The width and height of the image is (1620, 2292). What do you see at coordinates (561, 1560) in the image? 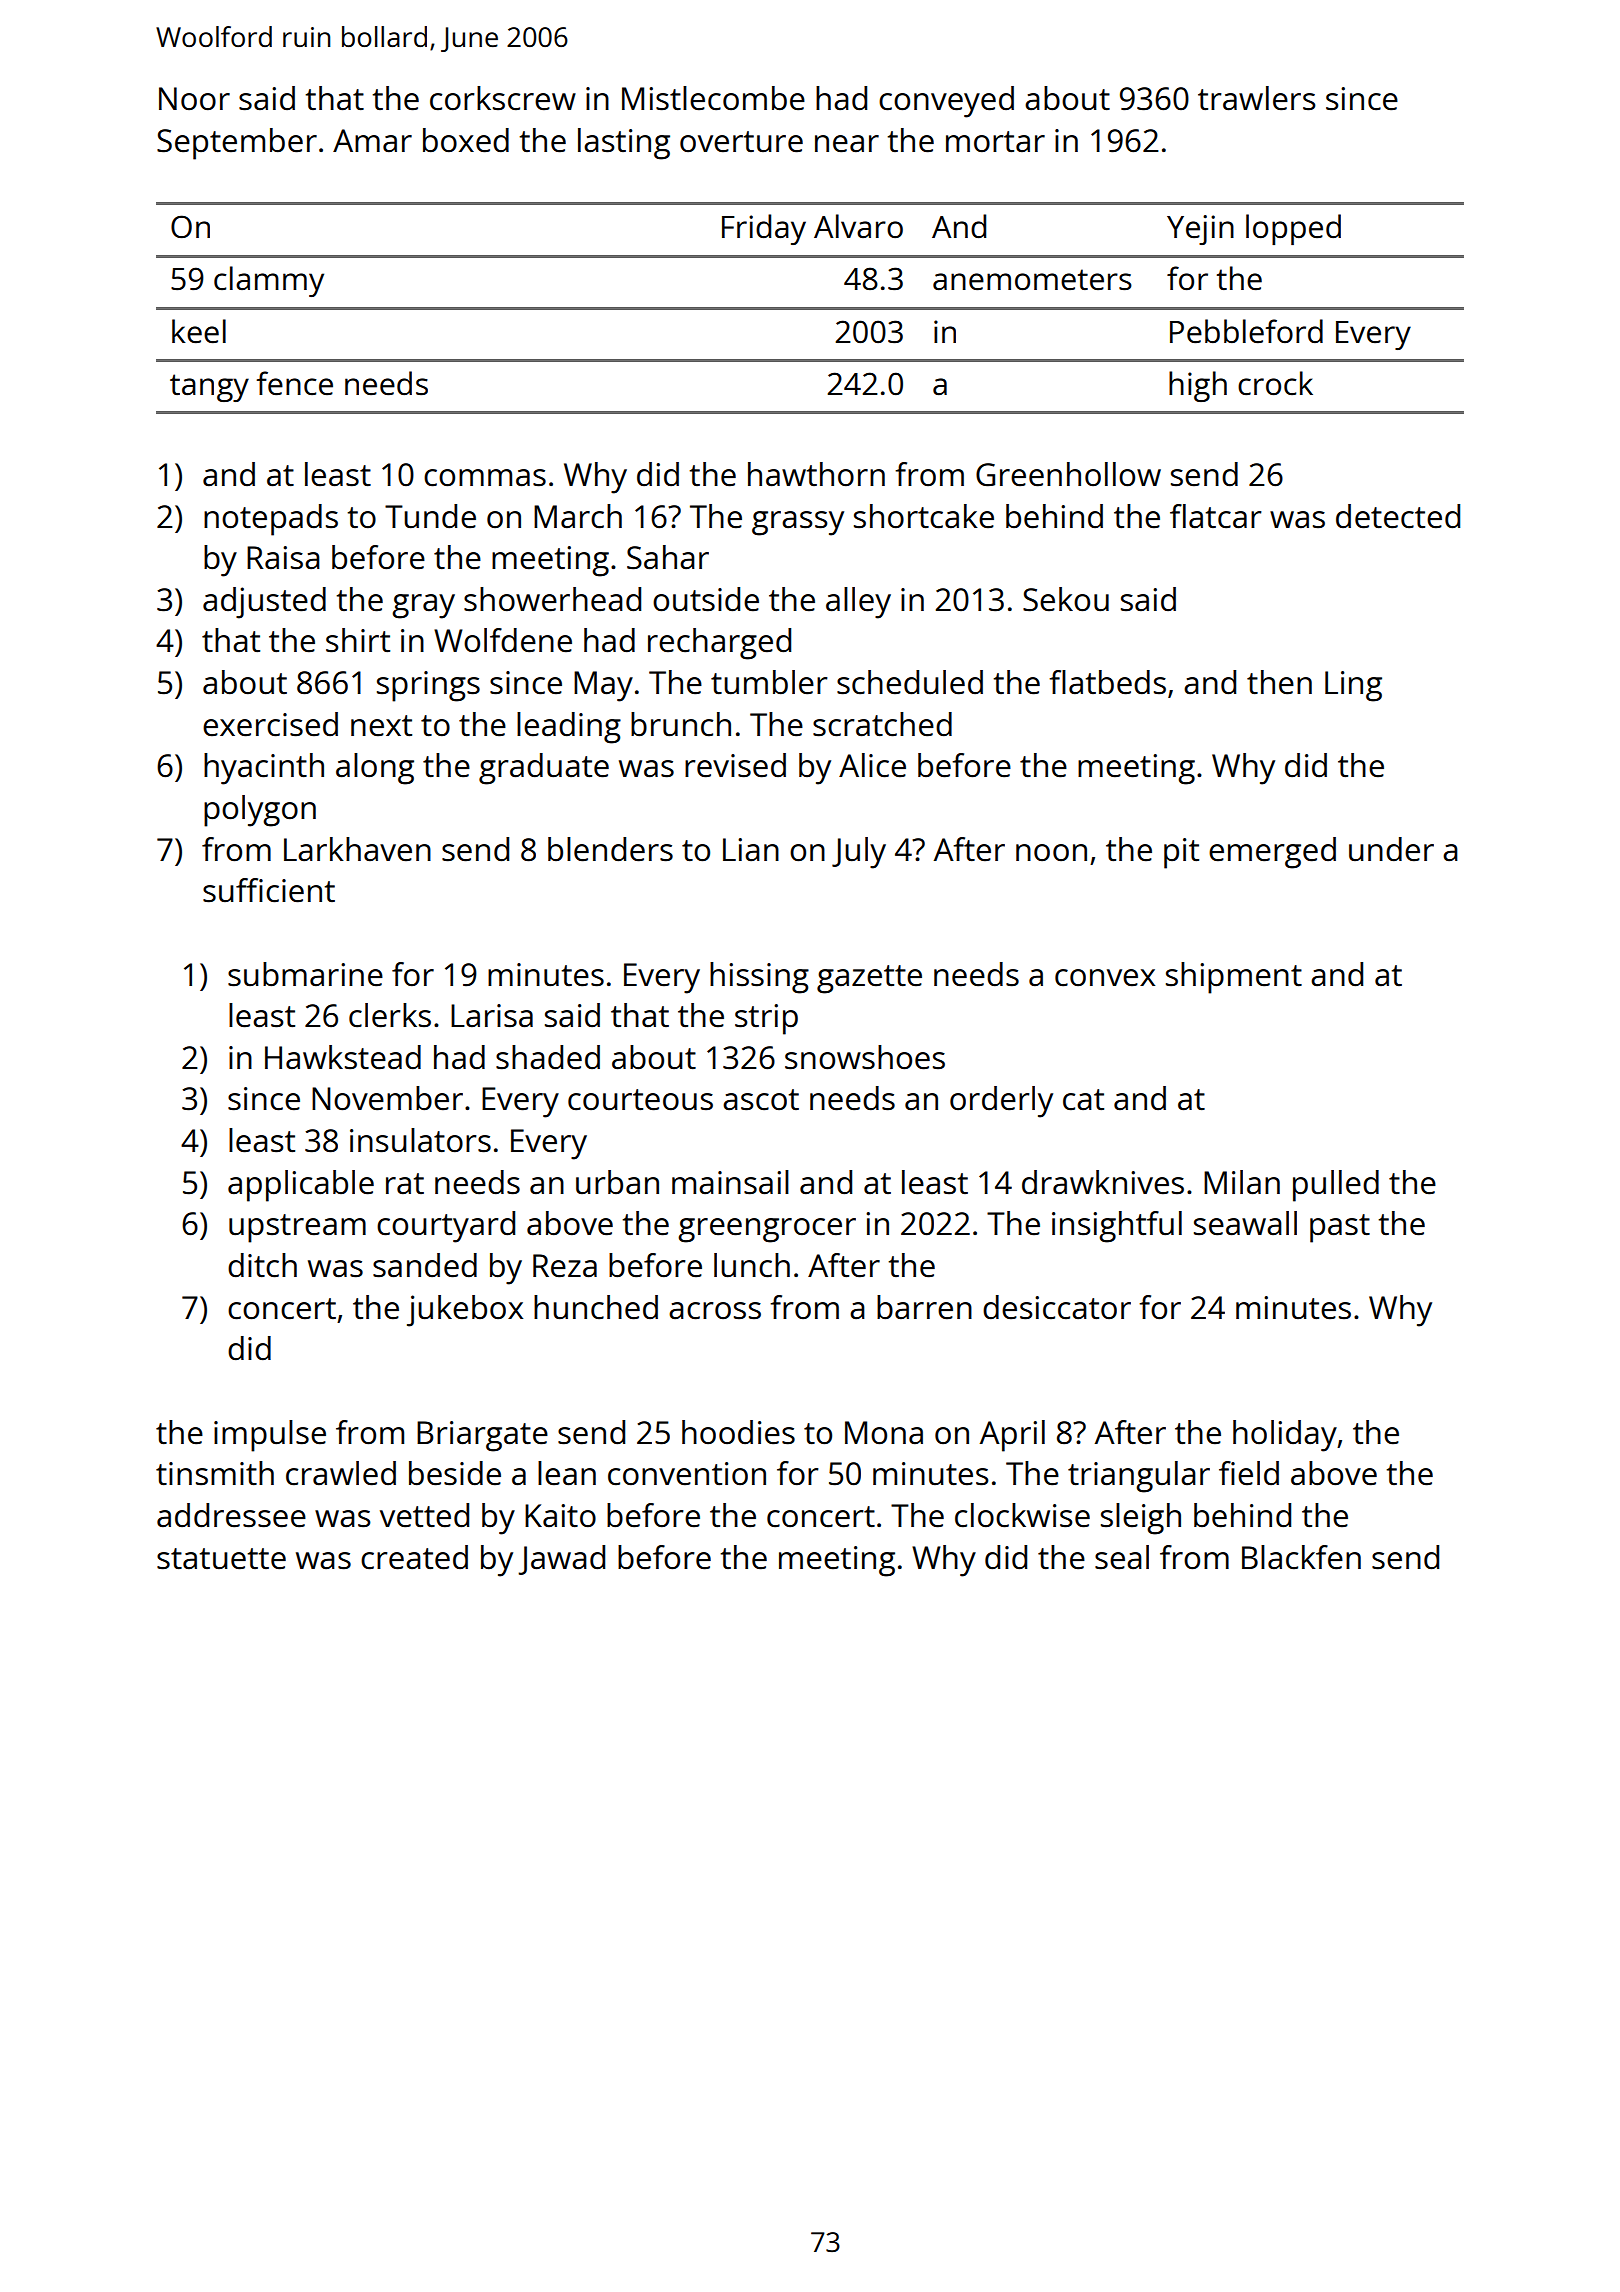
I see `Jawad` at bounding box center [561, 1560].
